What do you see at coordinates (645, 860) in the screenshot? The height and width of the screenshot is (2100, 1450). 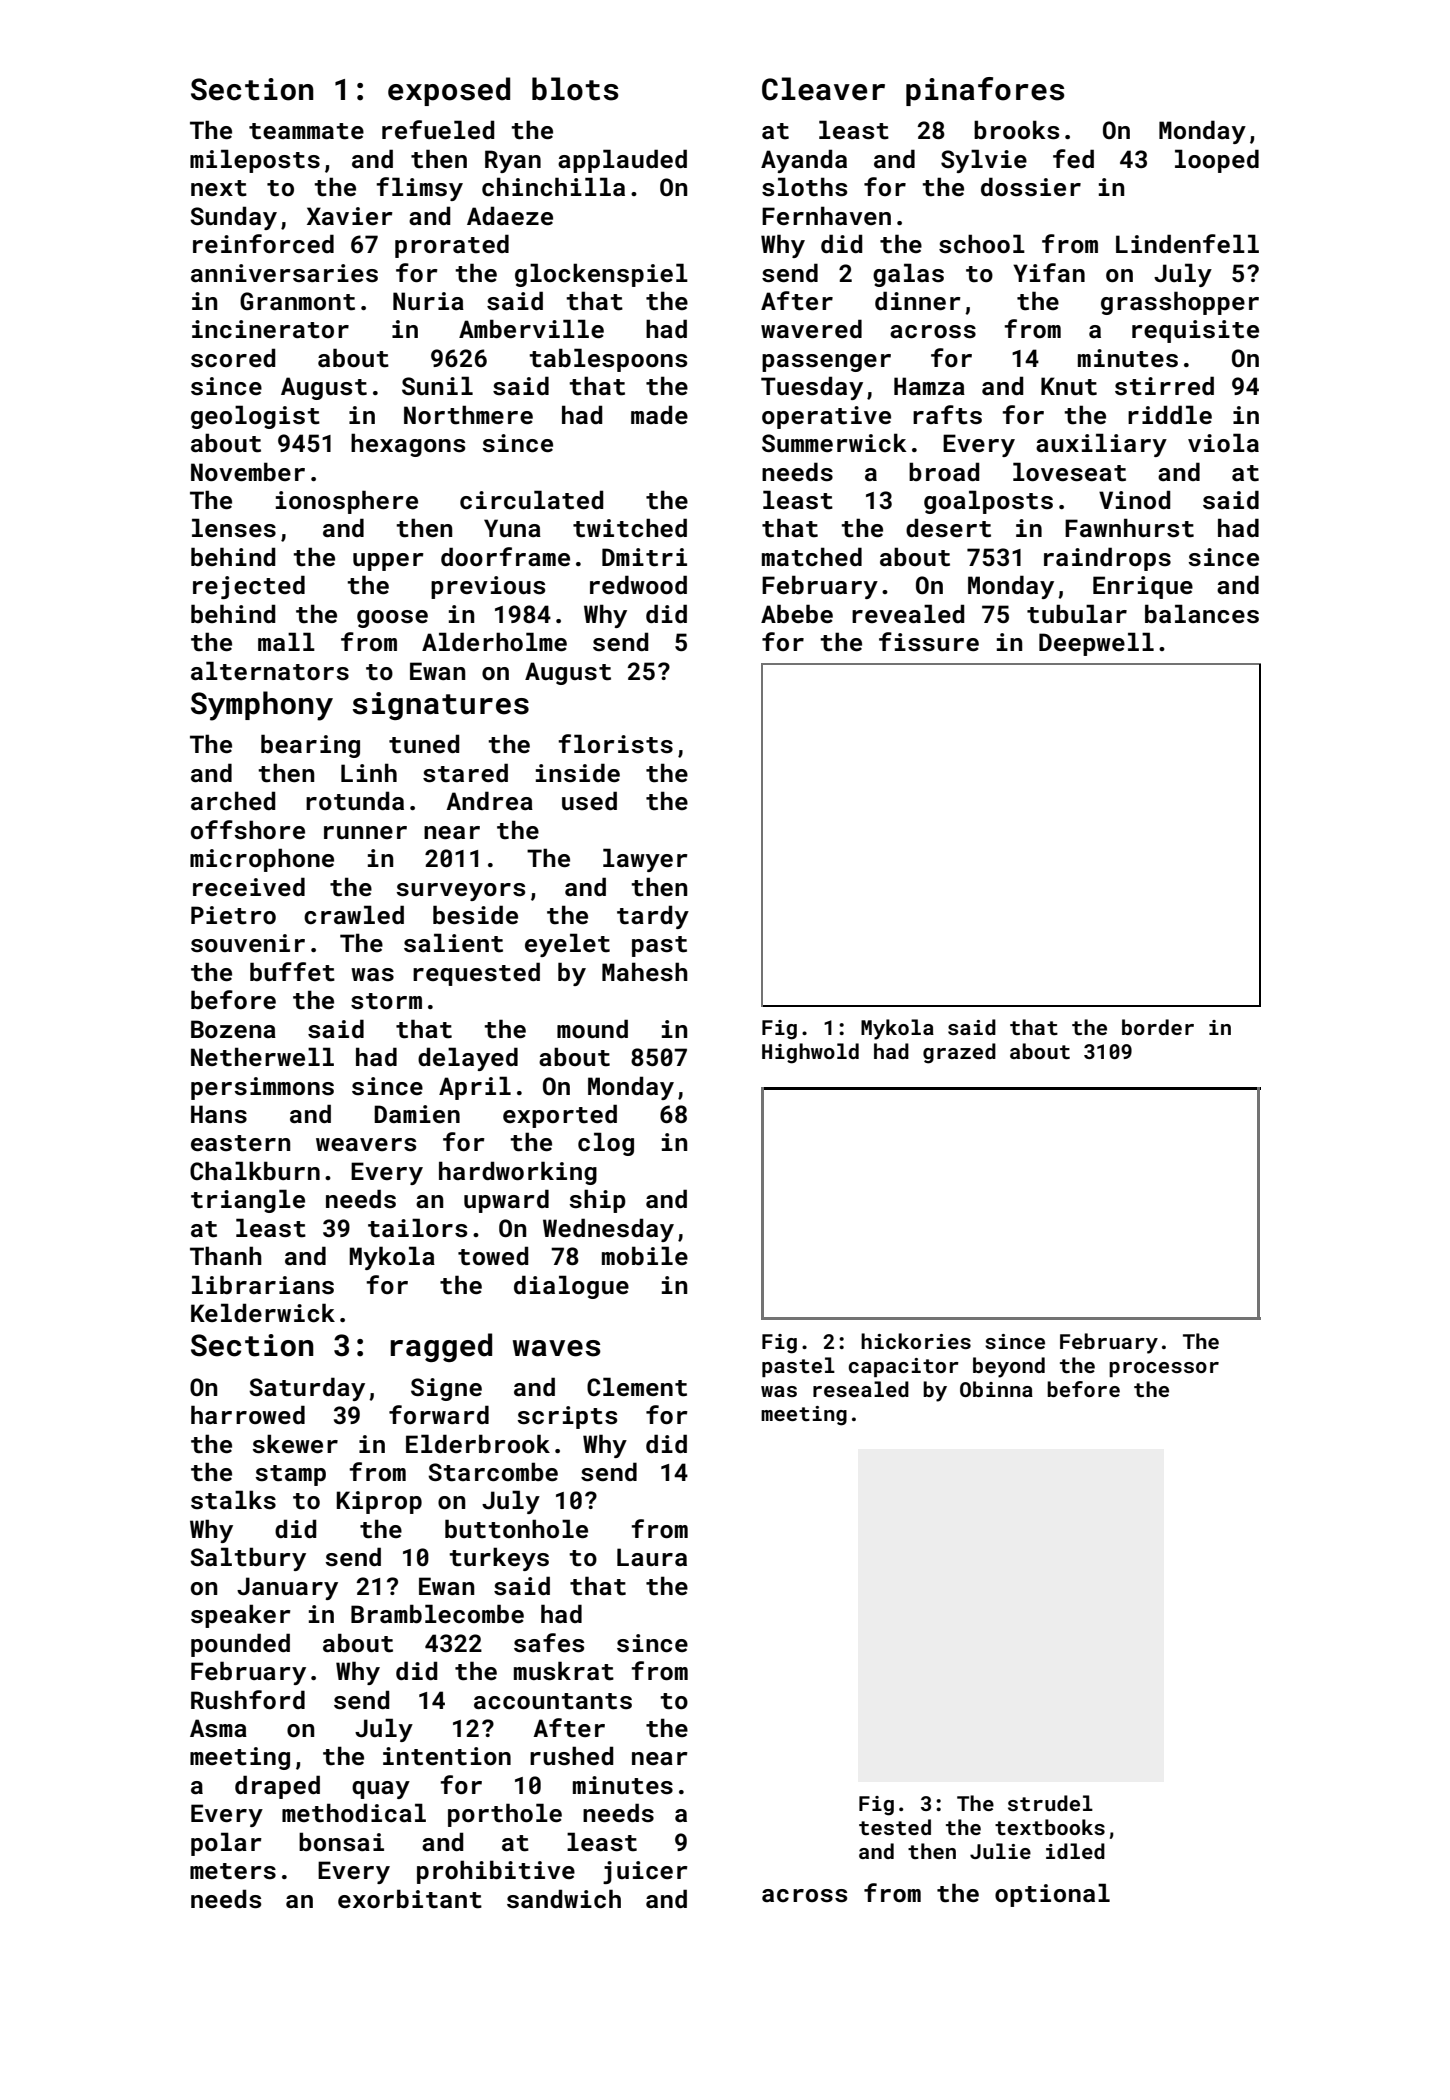 I see `lawyer` at bounding box center [645, 860].
